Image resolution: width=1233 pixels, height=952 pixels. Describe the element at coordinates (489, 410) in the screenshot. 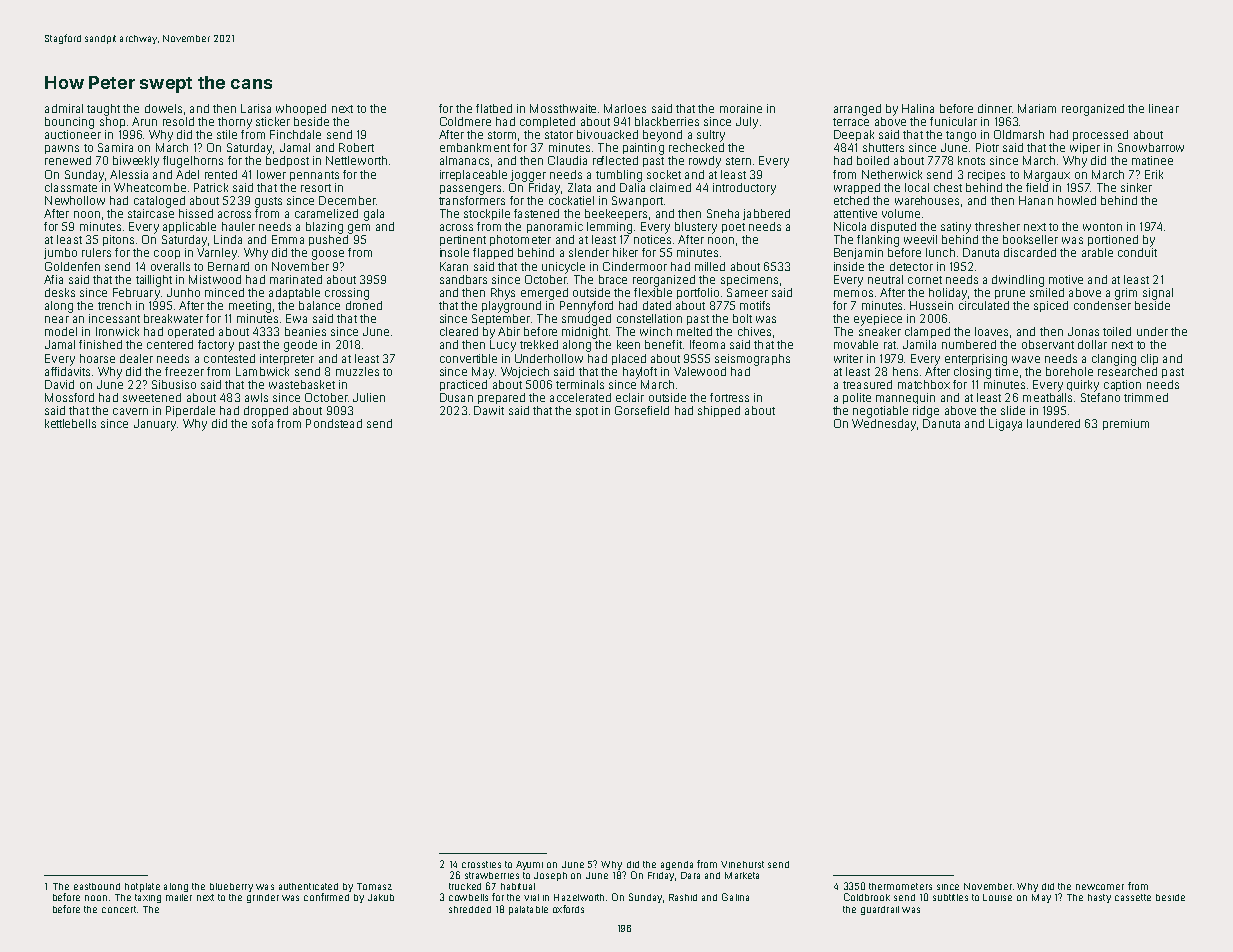

I see `Dawit` at that location.
